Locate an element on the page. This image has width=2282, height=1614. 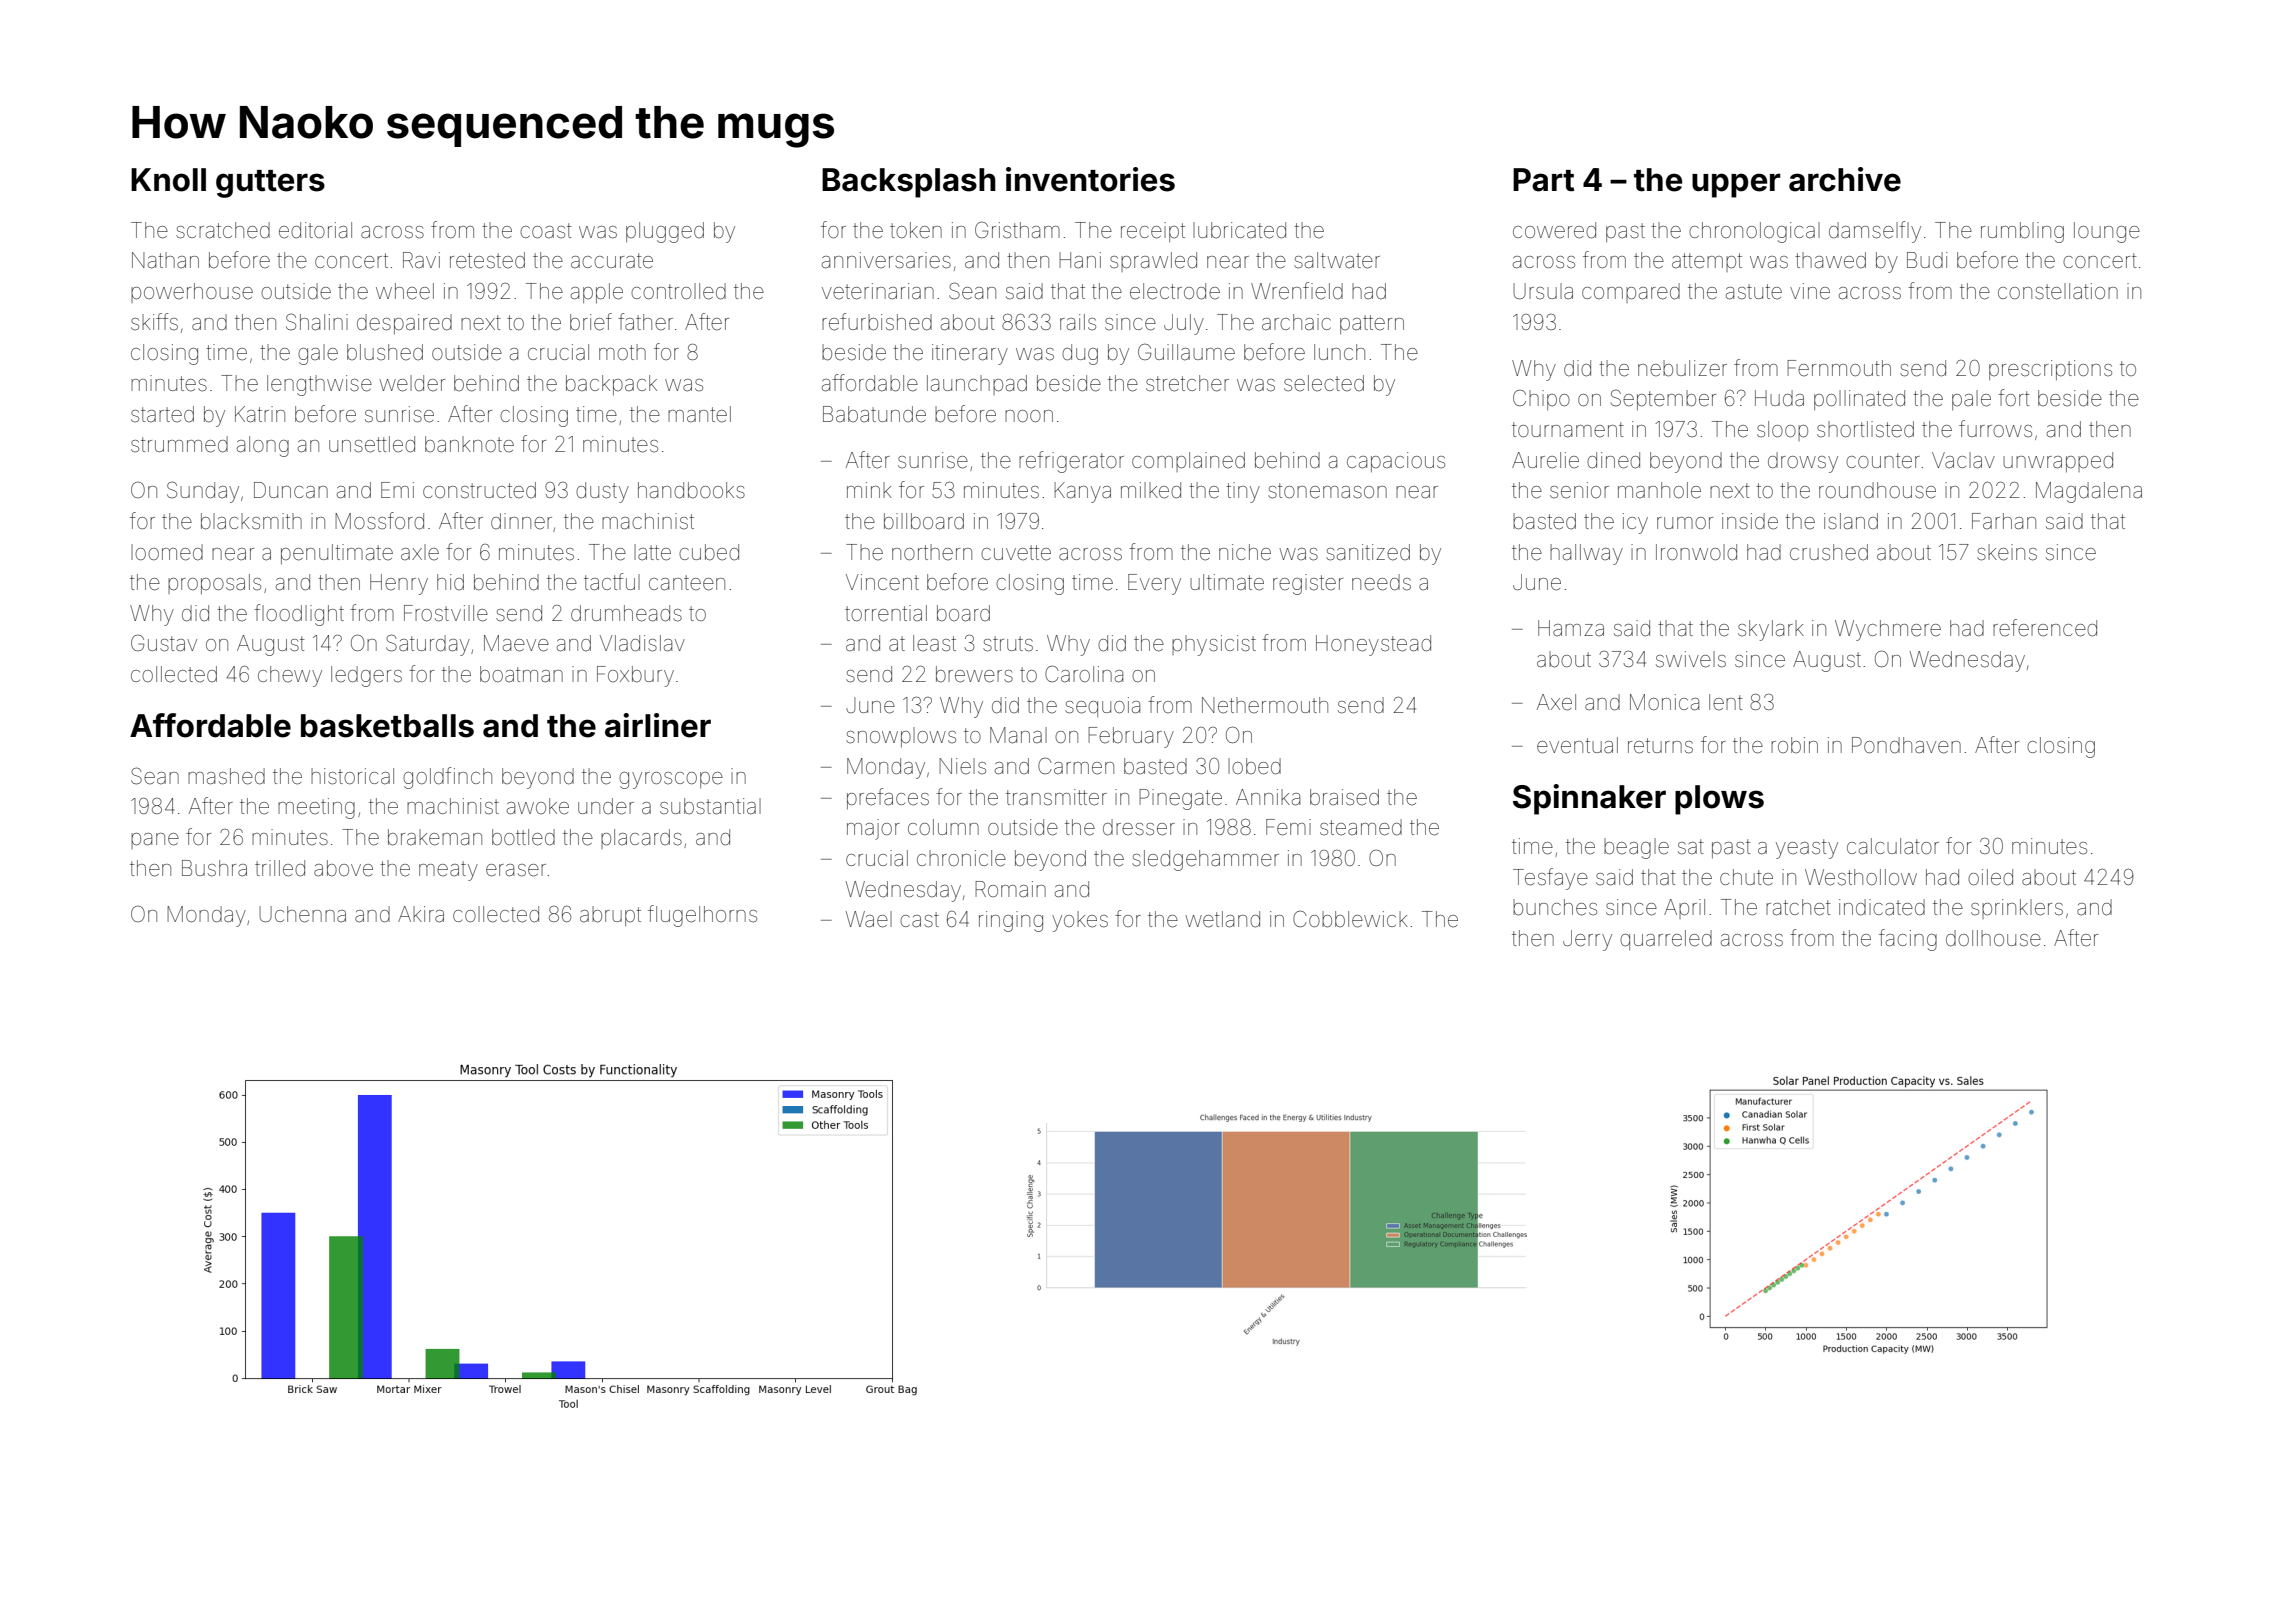
noon is located at coordinates (1029, 416).
